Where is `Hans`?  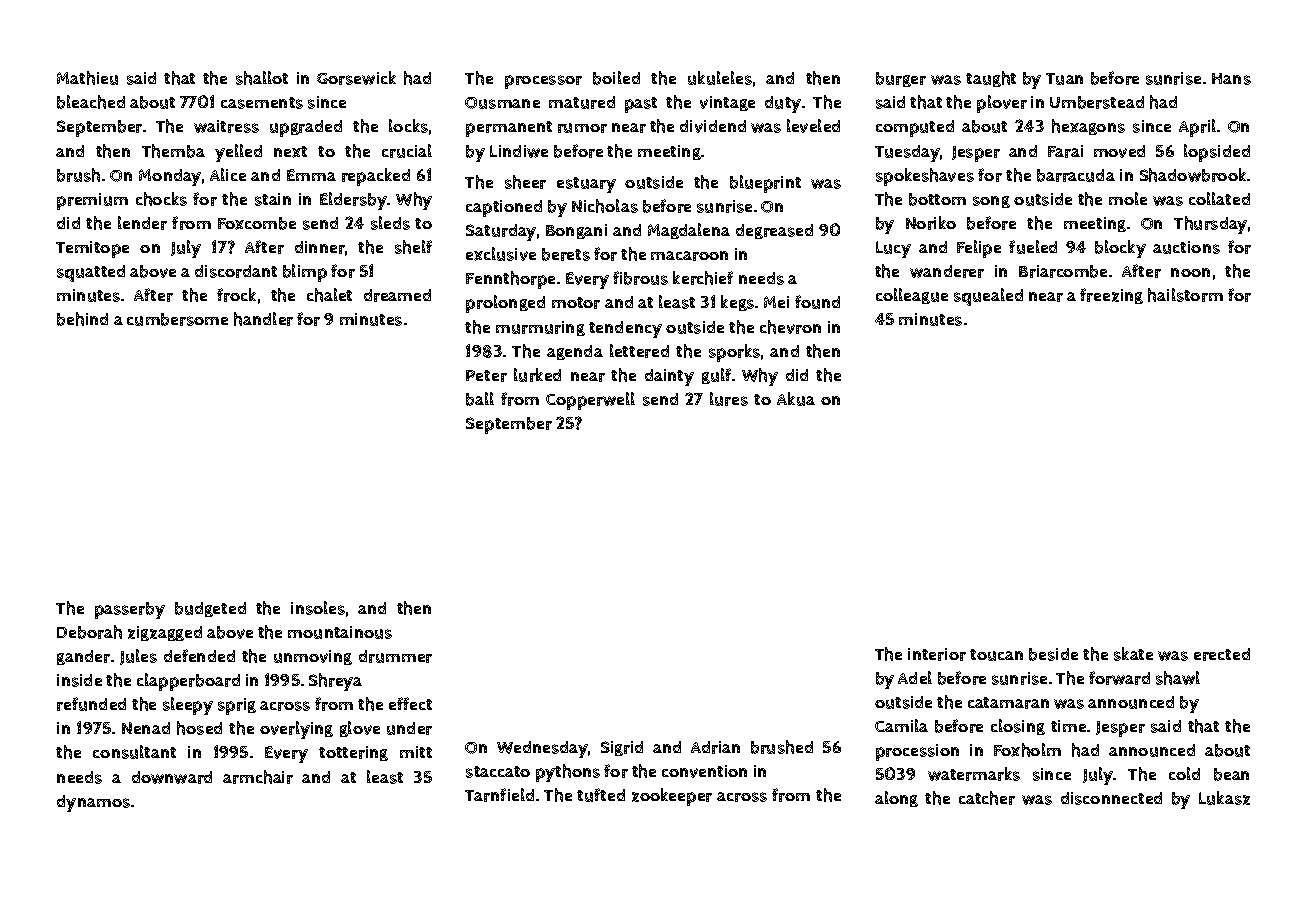
Hans is located at coordinates (1231, 79).
